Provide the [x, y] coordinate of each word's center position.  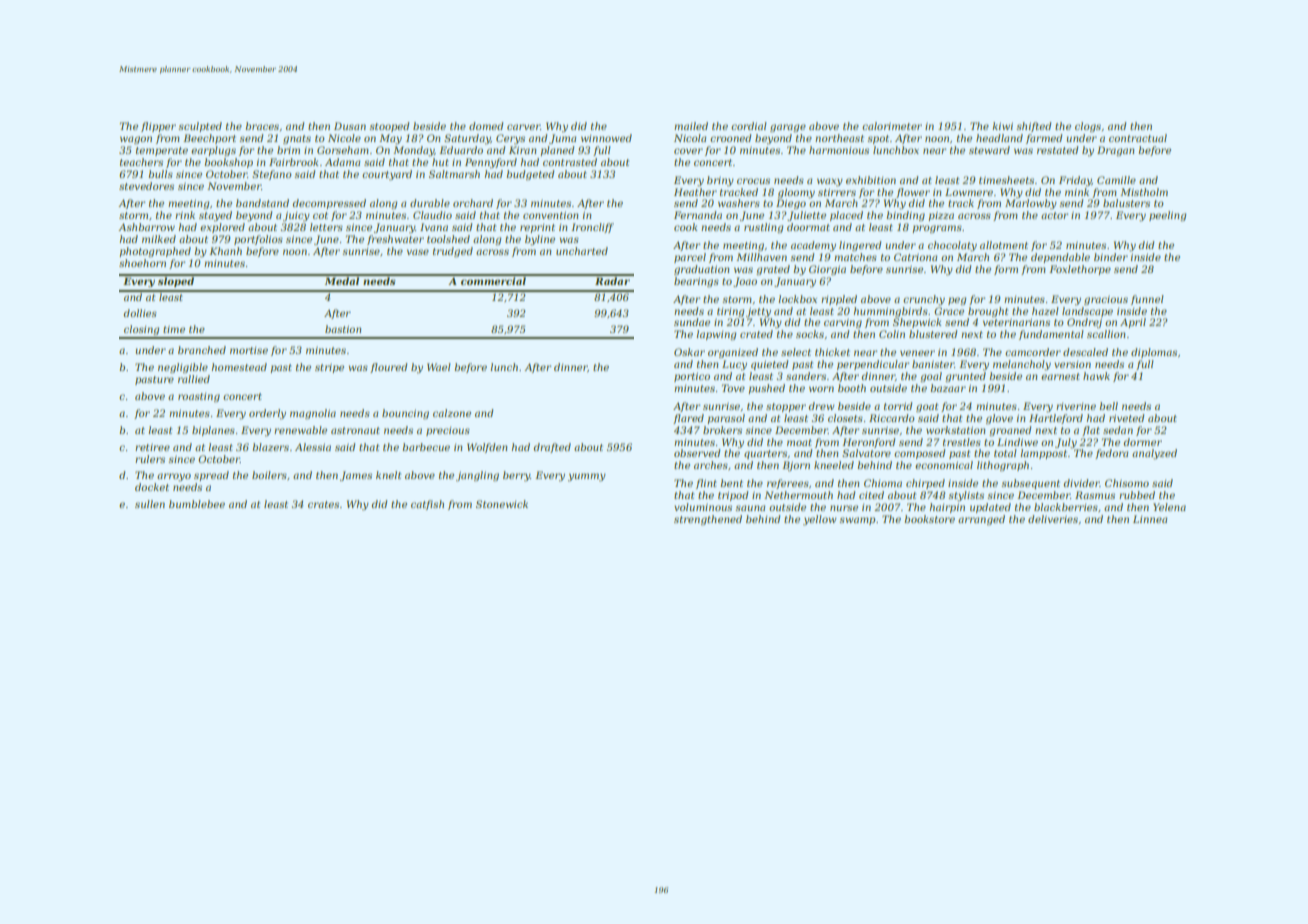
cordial [749, 126]
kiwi [1002, 126]
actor [1054, 215]
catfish [427, 505]
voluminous [703, 507]
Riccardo [892, 418]
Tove [733, 388]
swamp [857, 521]
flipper [158, 127]
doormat [808, 227]
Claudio [432, 215]
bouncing [405, 414]
